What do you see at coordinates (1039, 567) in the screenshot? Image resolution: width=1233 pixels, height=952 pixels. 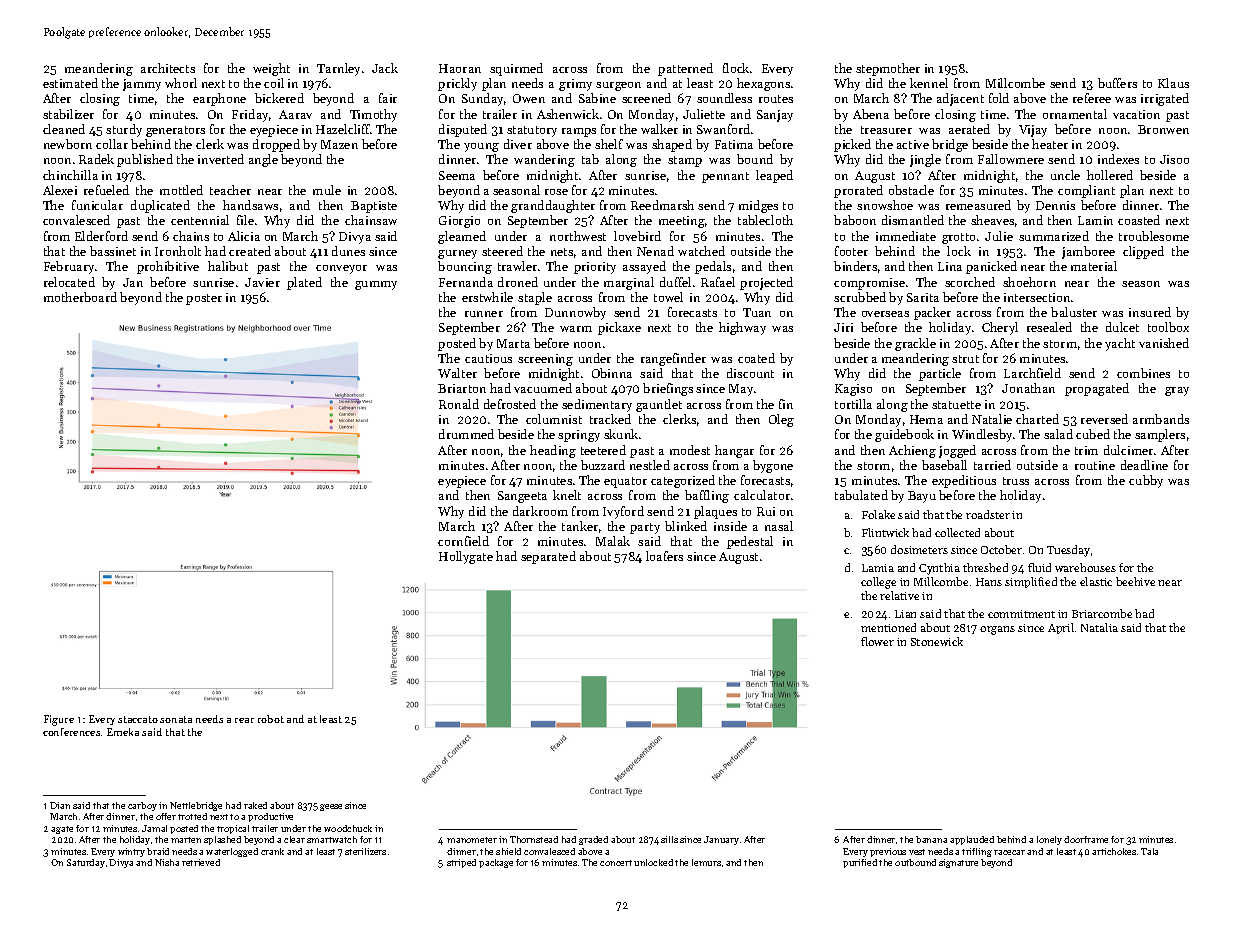 I see `fluid` at bounding box center [1039, 567].
